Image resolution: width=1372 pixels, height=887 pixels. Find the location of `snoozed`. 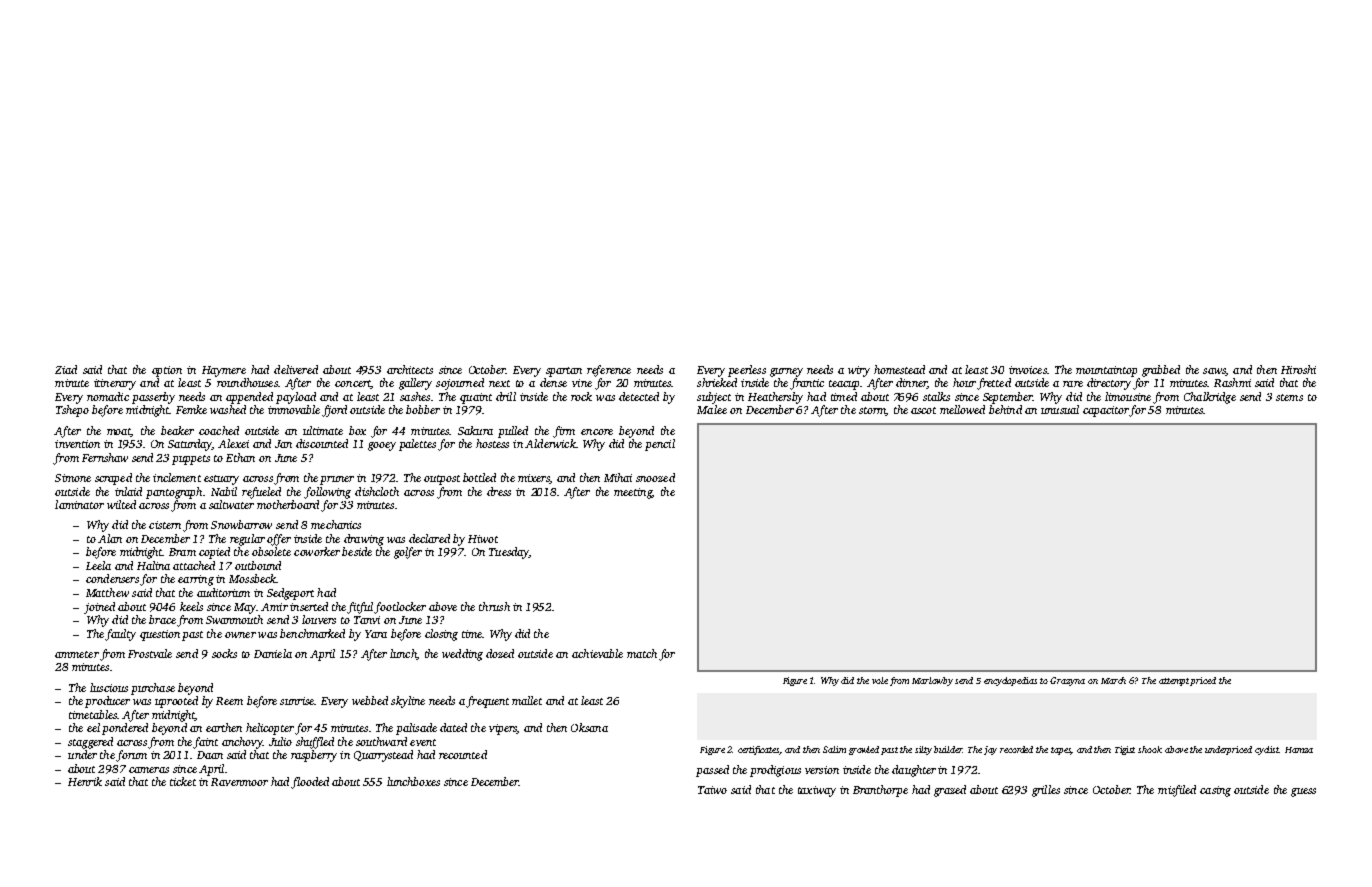

snoozed is located at coordinates (655, 477).
